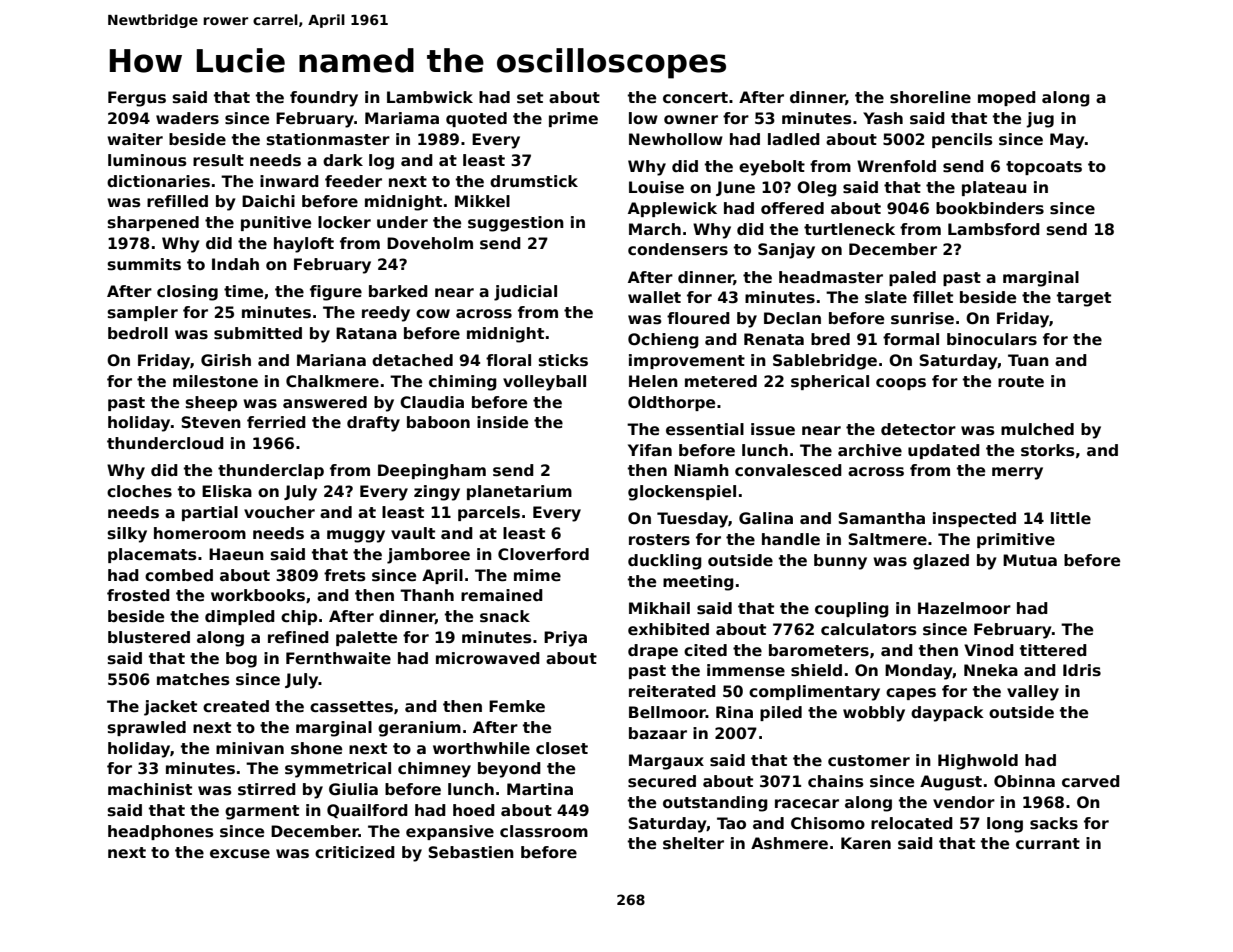 Image resolution: width=1233 pixels, height=952 pixels. Describe the element at coordinates (502, 595) in the screenshot. I see `remained` at that location.
